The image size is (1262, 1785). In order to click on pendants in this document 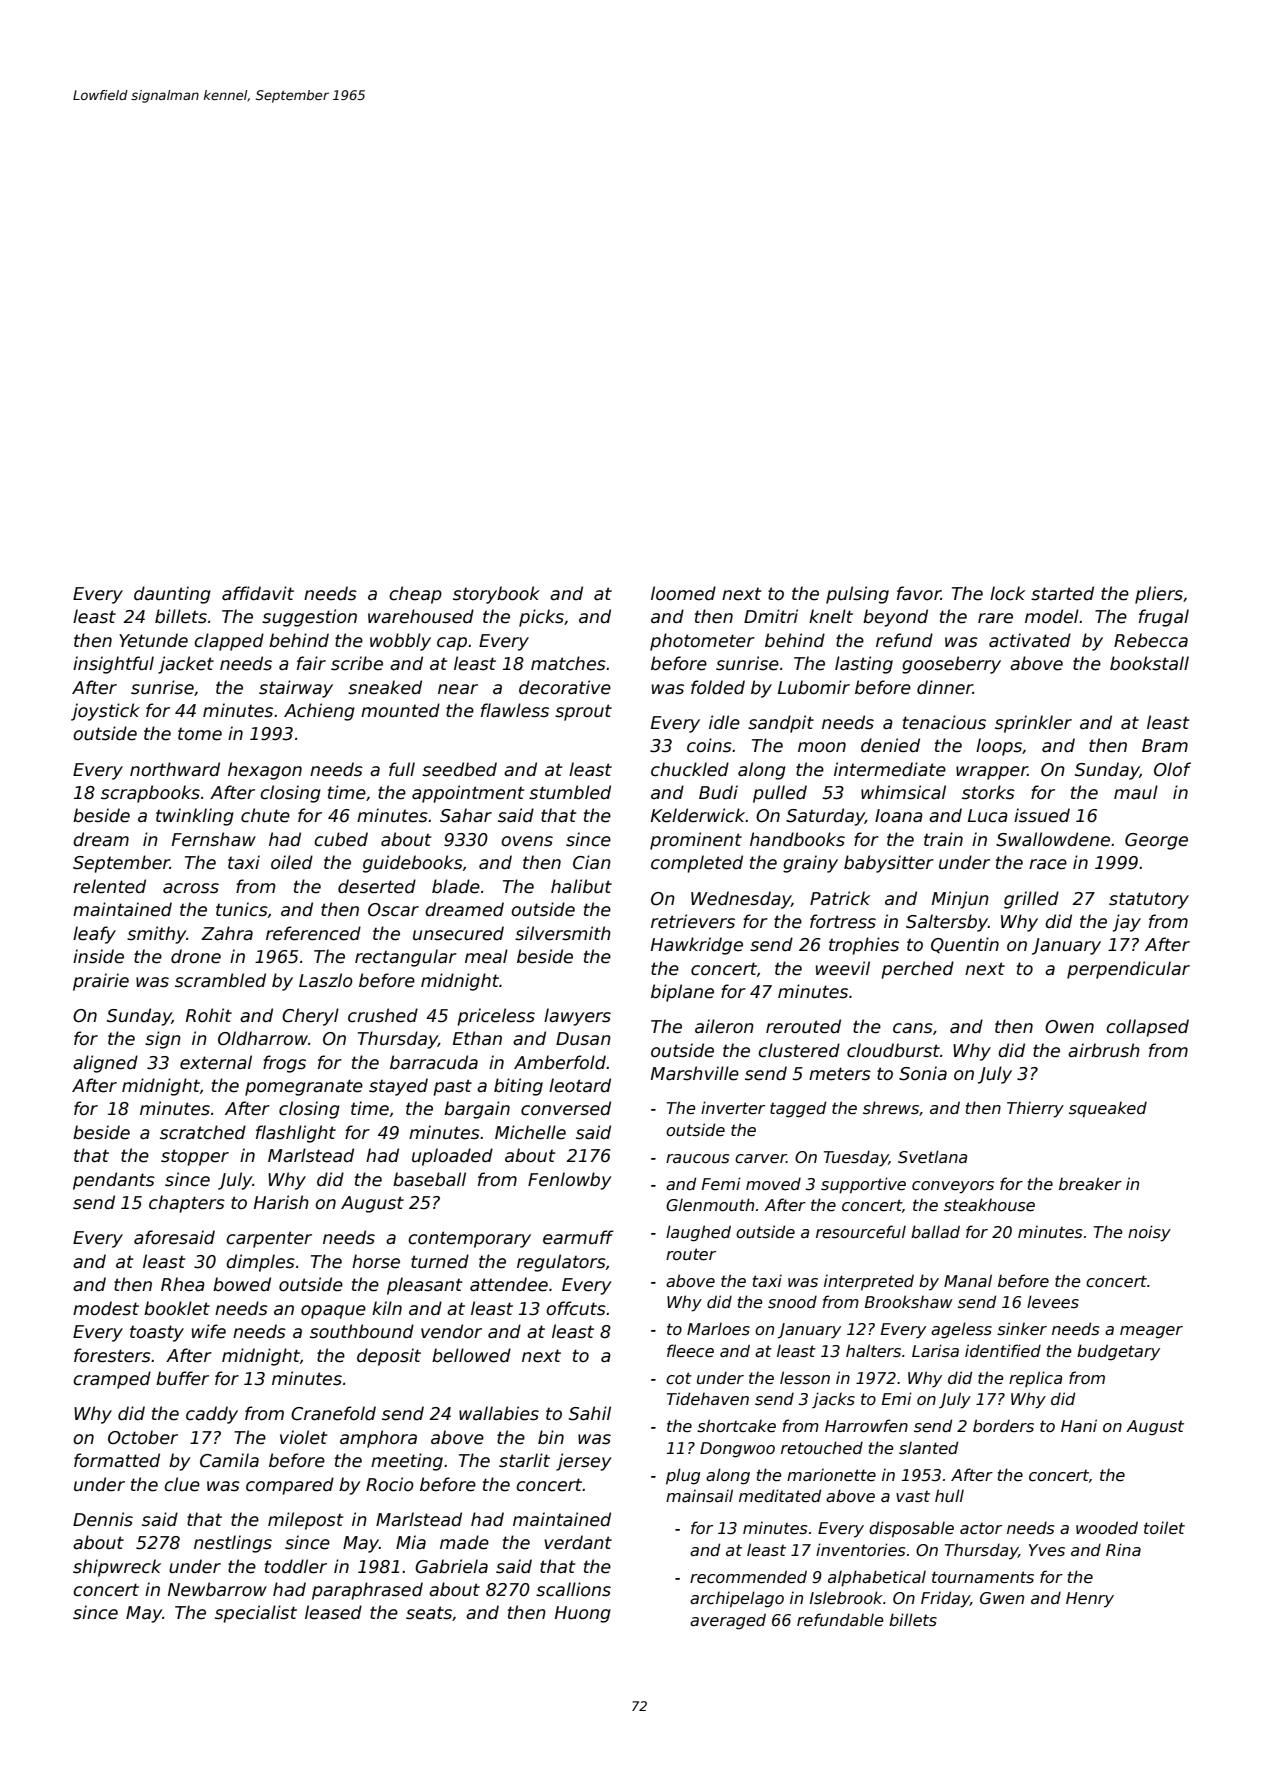, I will do `click(114, 1181)`.
